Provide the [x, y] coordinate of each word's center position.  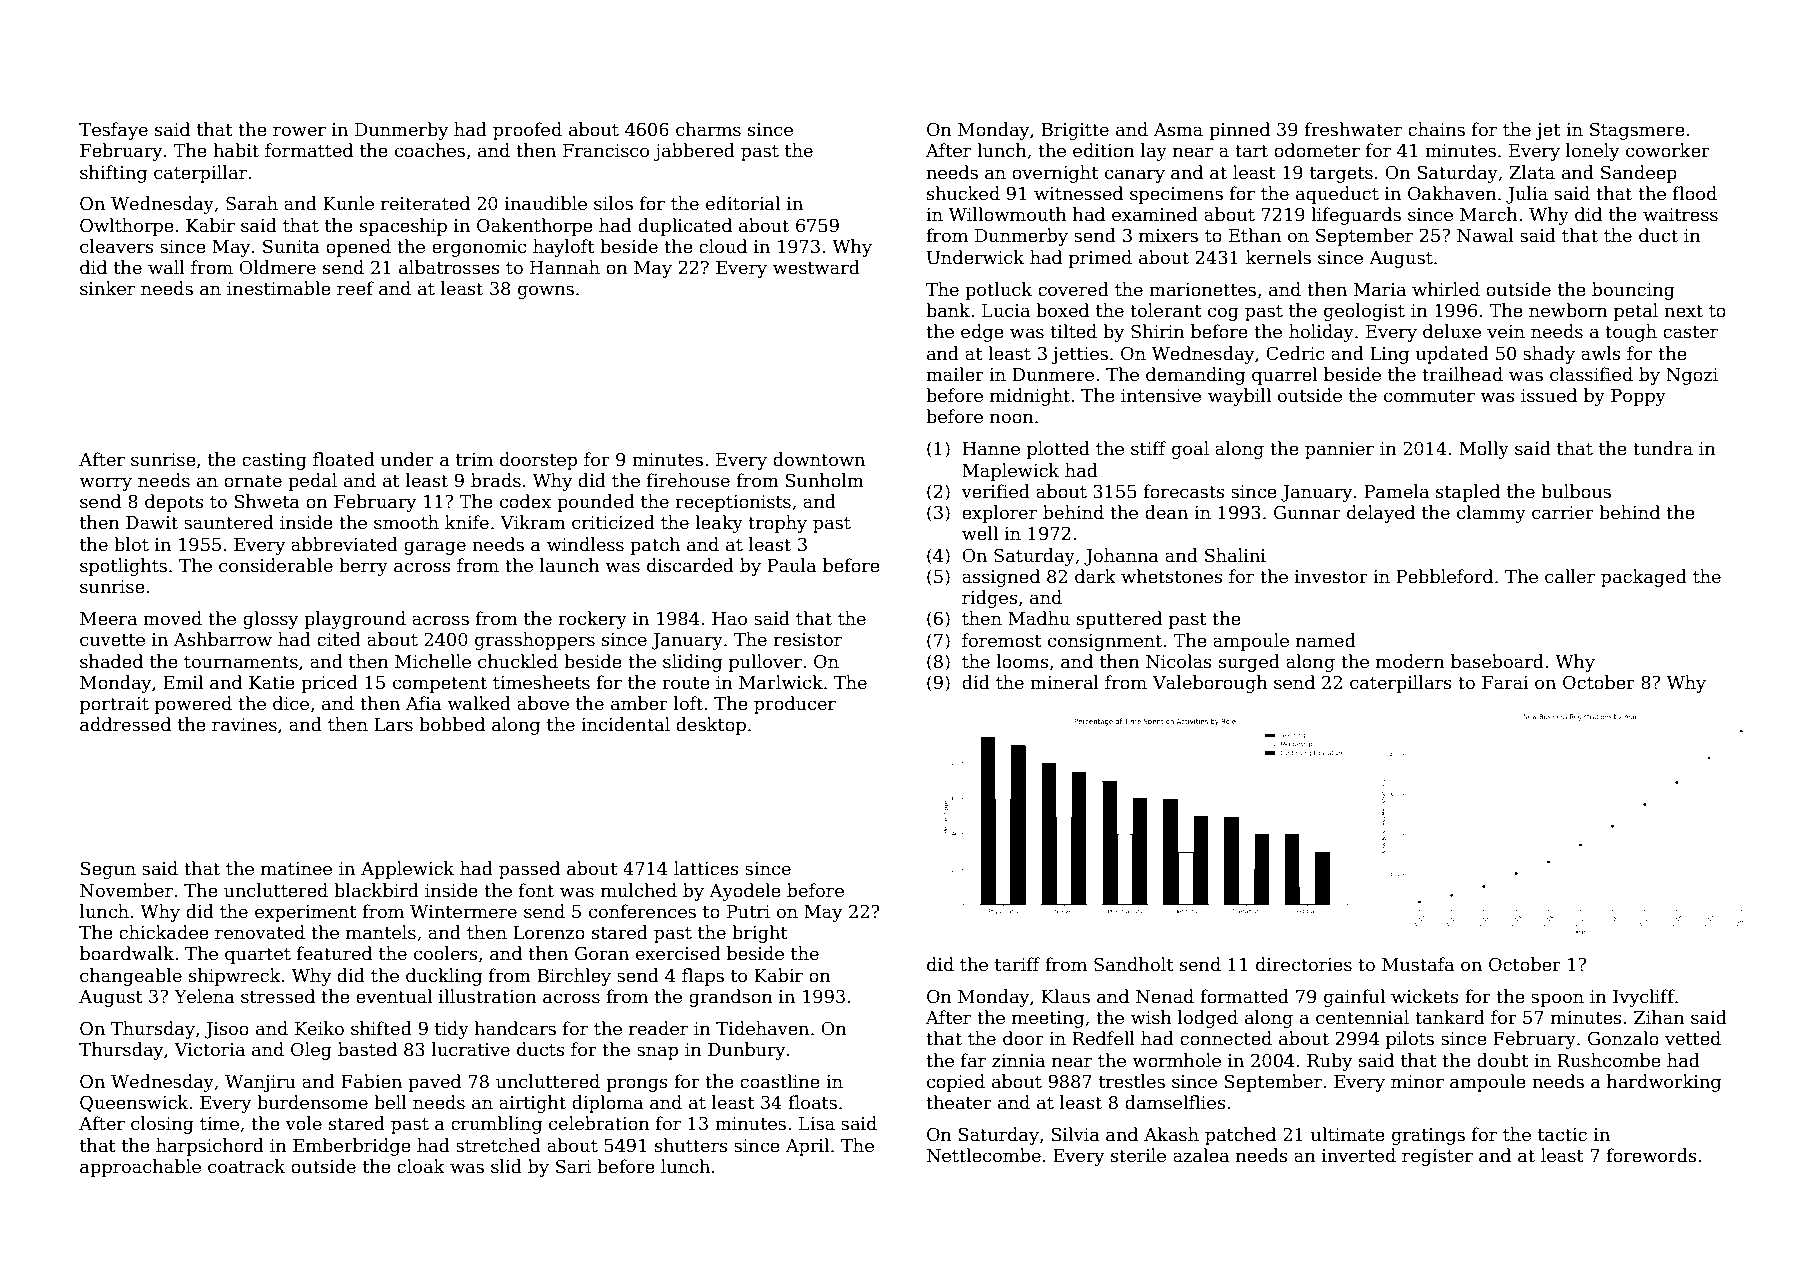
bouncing [1633, 291]
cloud [723, 246]
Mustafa [1418, 964]
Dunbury [746, 1051]
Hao [729, 619]
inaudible [546, 203]
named [1326, 640]
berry [363, 567]
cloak [421, 1166]
